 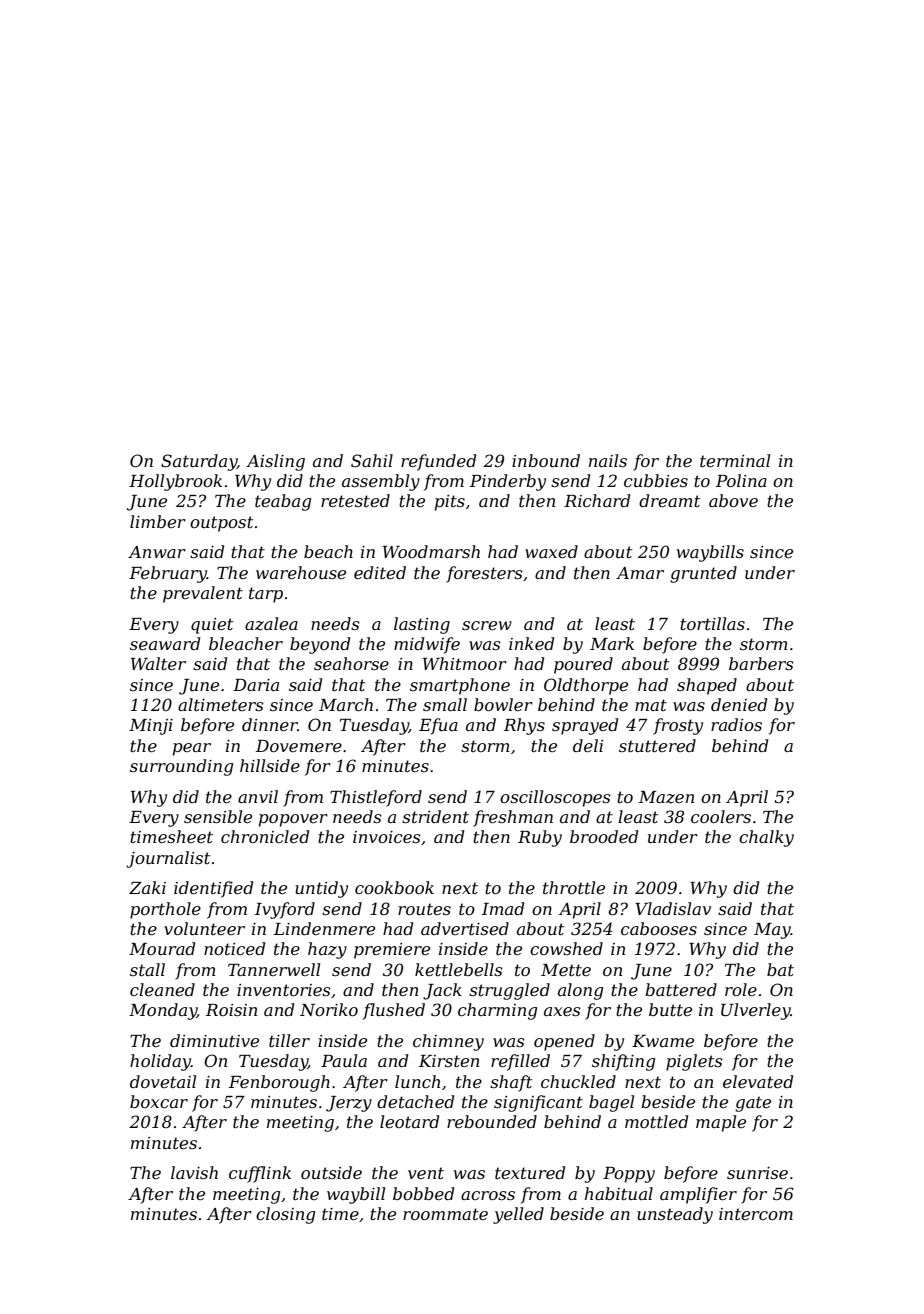 What do you see at coordinates (604, 836) in the document?
I see `brooded` at bounding box center [604, 836].
